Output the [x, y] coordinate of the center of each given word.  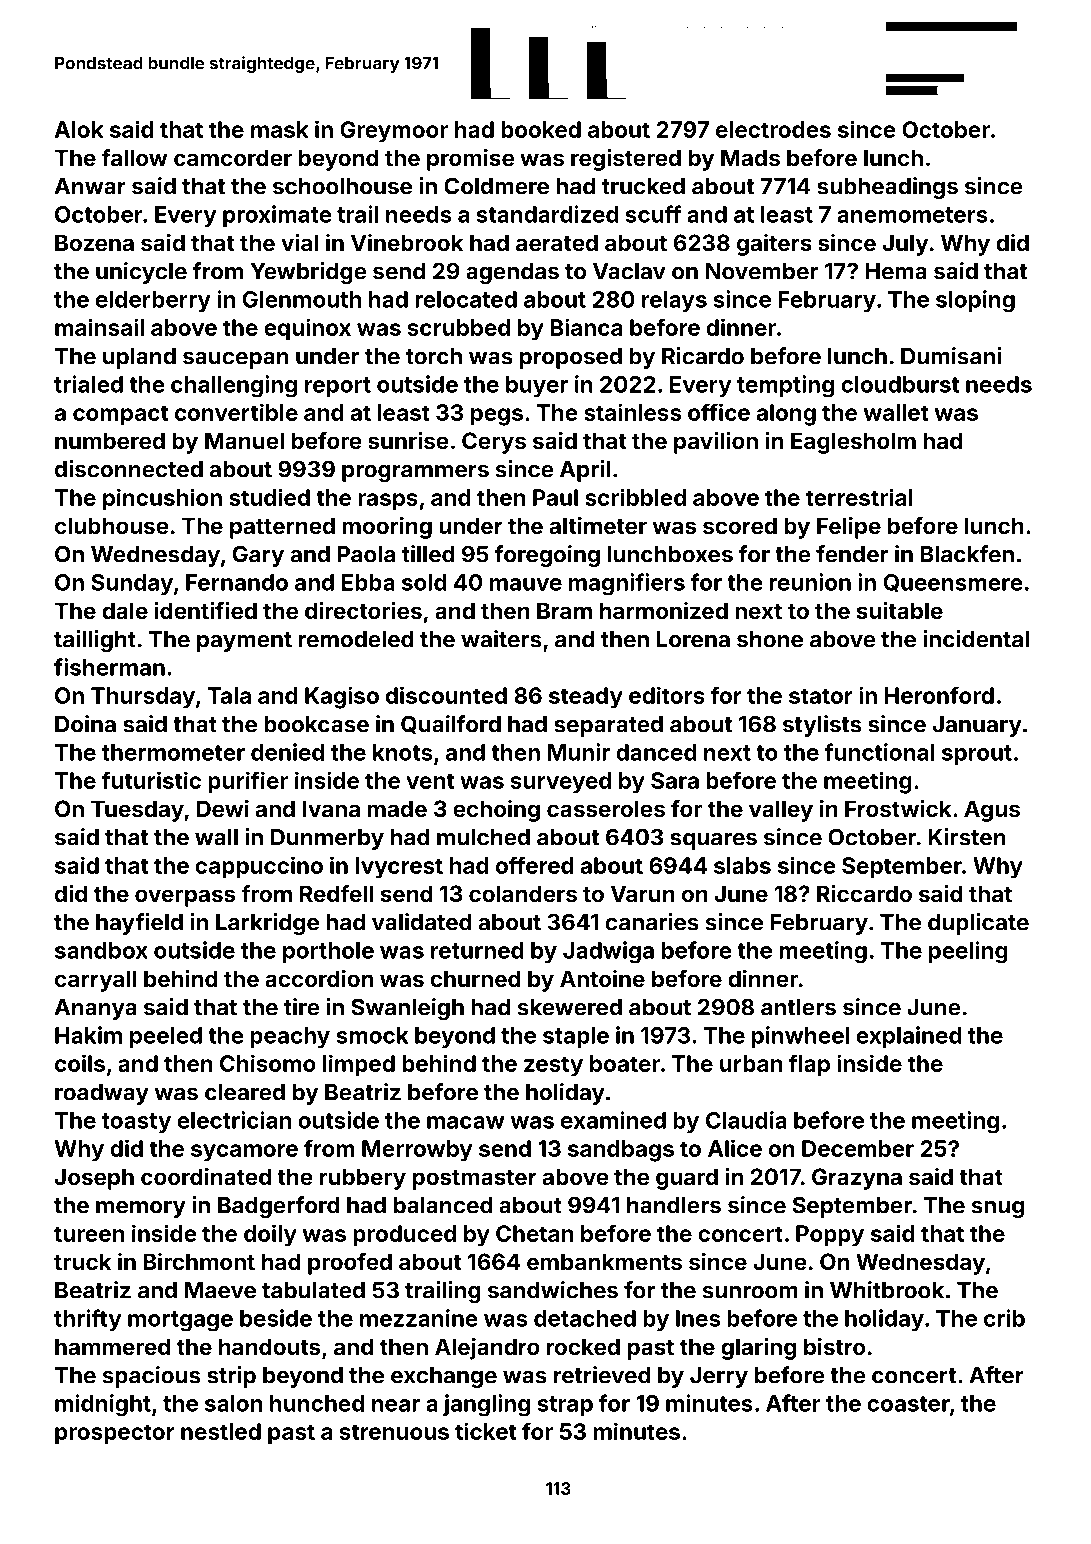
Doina [85, 724]
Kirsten [967, 837]
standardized [547, 214]
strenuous [394, 1432]
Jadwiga [608, 952]
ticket [485, 1431]
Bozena [94, 242]
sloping [975, 301]
